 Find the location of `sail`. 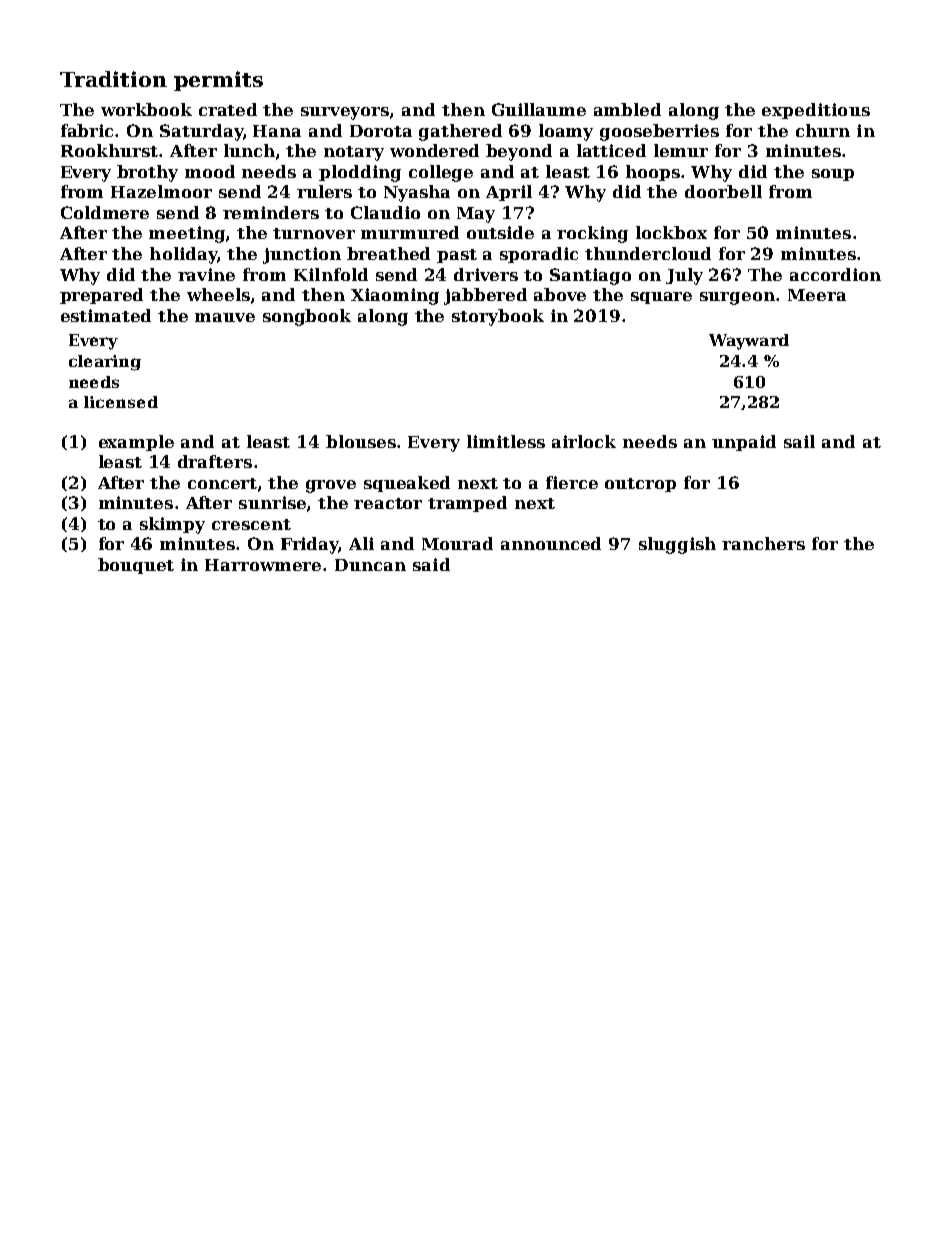

sail is located at coordinates (799, 441).
